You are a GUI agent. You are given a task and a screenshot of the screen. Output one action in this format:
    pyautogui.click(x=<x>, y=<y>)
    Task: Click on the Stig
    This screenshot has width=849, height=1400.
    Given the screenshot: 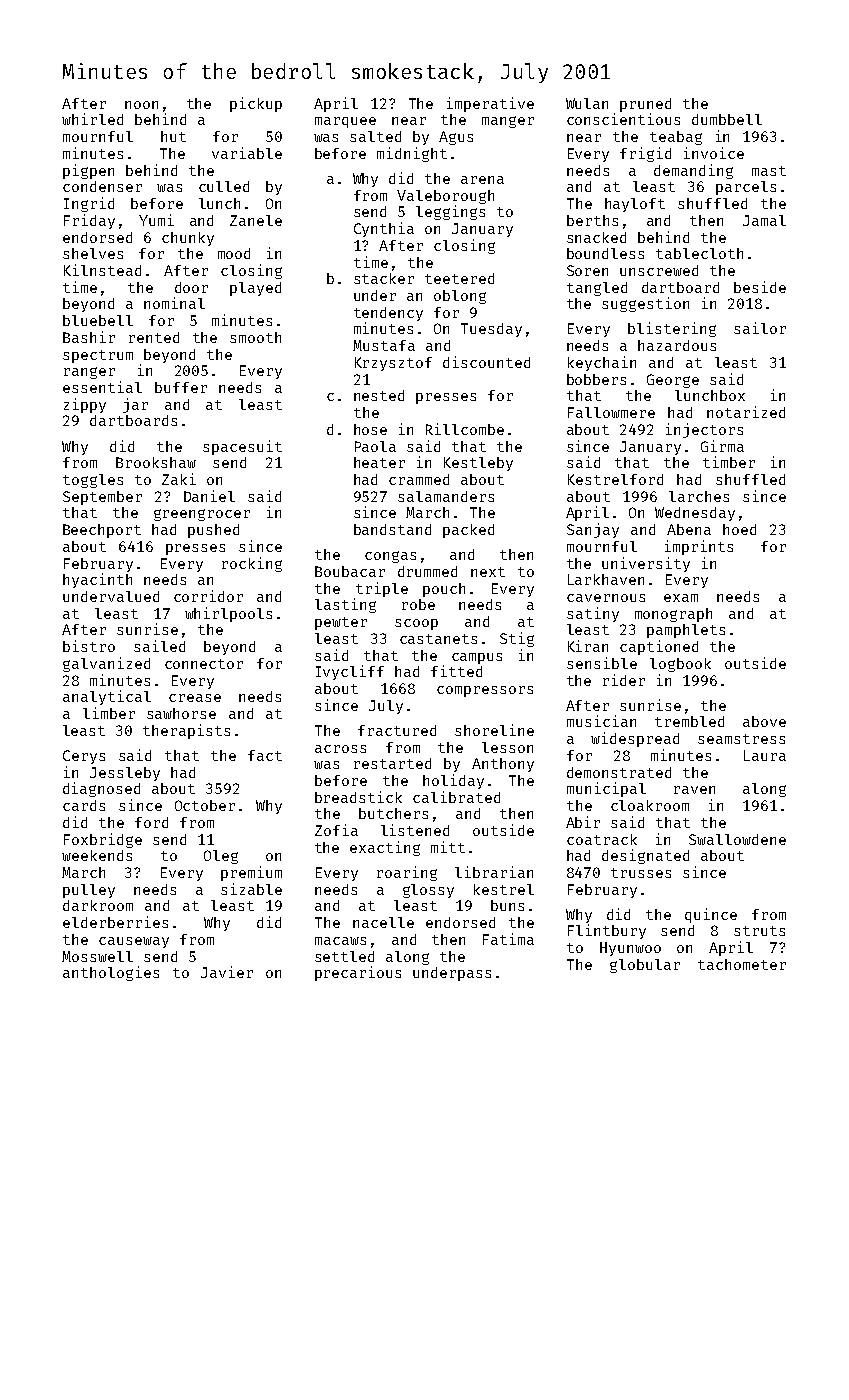 What is the action you would take?
    pyautogui.click(x=517, y=639)
